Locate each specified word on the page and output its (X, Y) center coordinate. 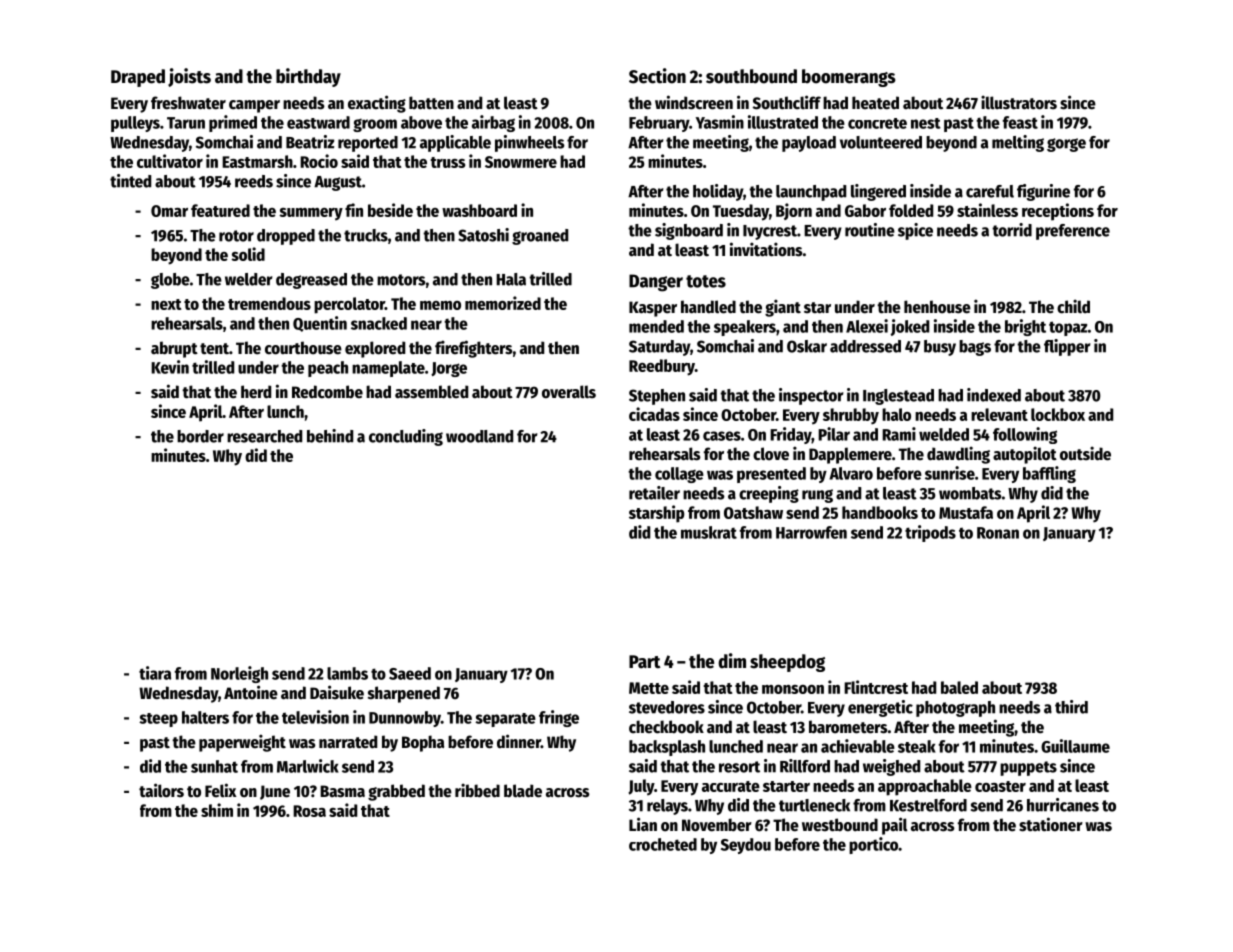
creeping (769, 494)
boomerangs (849, 78)
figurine (1043, 192)
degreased (311, 281)
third (1071, 707)
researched (264, 436)
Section (657, 76)
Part (645, 662)
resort (739, 767)
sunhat (214, 766)
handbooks (880, 512)
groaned (540, 237)
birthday (308, 77)
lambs (347, 673)
